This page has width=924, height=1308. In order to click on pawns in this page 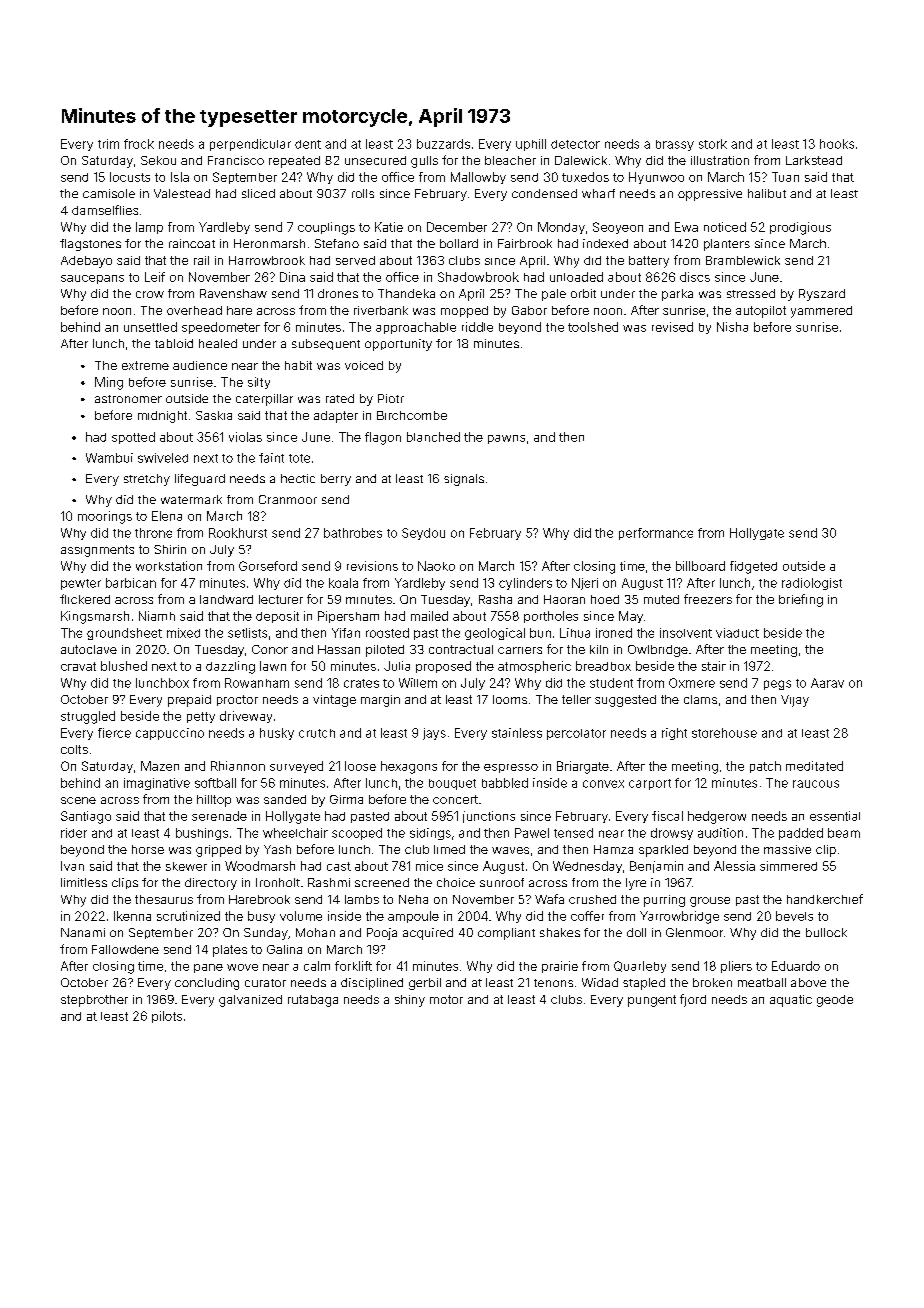, I will do `click(506, 439)`.
